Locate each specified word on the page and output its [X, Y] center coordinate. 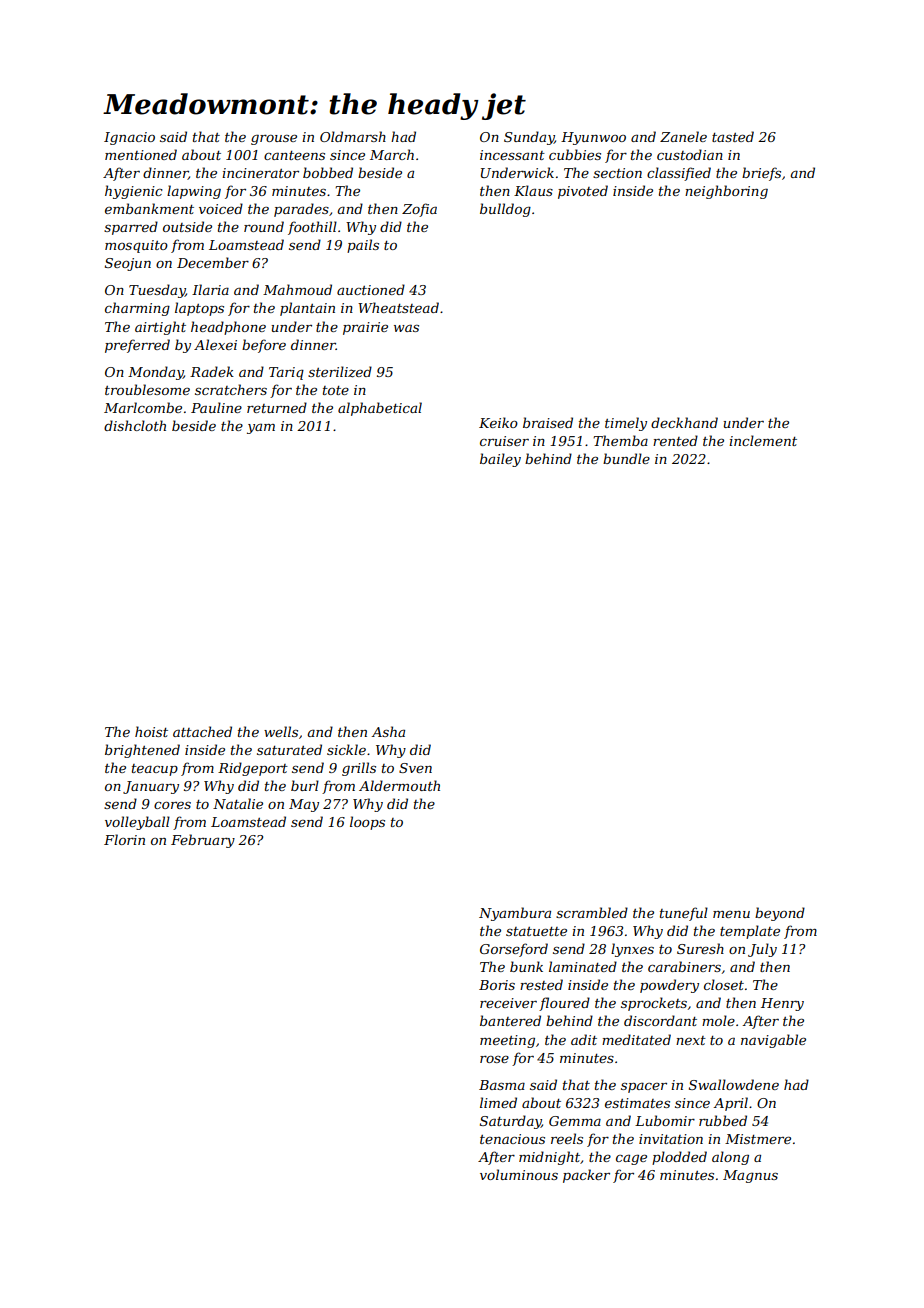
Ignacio [129, 138]
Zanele [683, 136]
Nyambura [515, 914]
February [203, 841]
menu [731, 914]
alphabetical [380, 409]
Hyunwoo [593, 138]
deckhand [684, 422]
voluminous [519, 1174]
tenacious [512, 1139]
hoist [151, 731]
